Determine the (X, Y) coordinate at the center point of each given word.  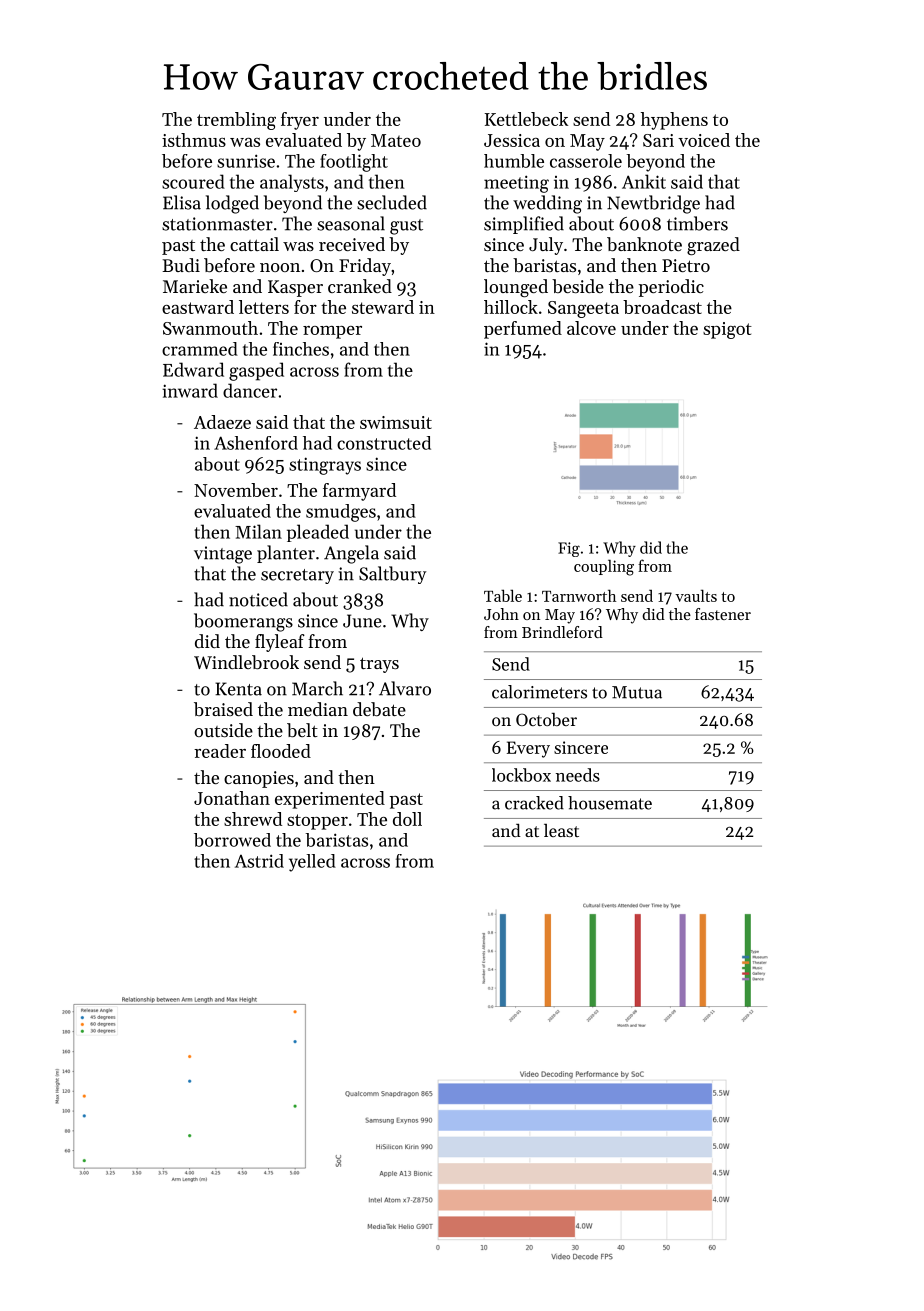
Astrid (259, 861)
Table (503, 595)
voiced (704, 140)
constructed (384, 443)
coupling (604, 567)
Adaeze (222, 422)
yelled (312, 863)
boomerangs (243, 622)
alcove (591, 328)
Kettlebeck (526, 119)
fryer (300, 121)
